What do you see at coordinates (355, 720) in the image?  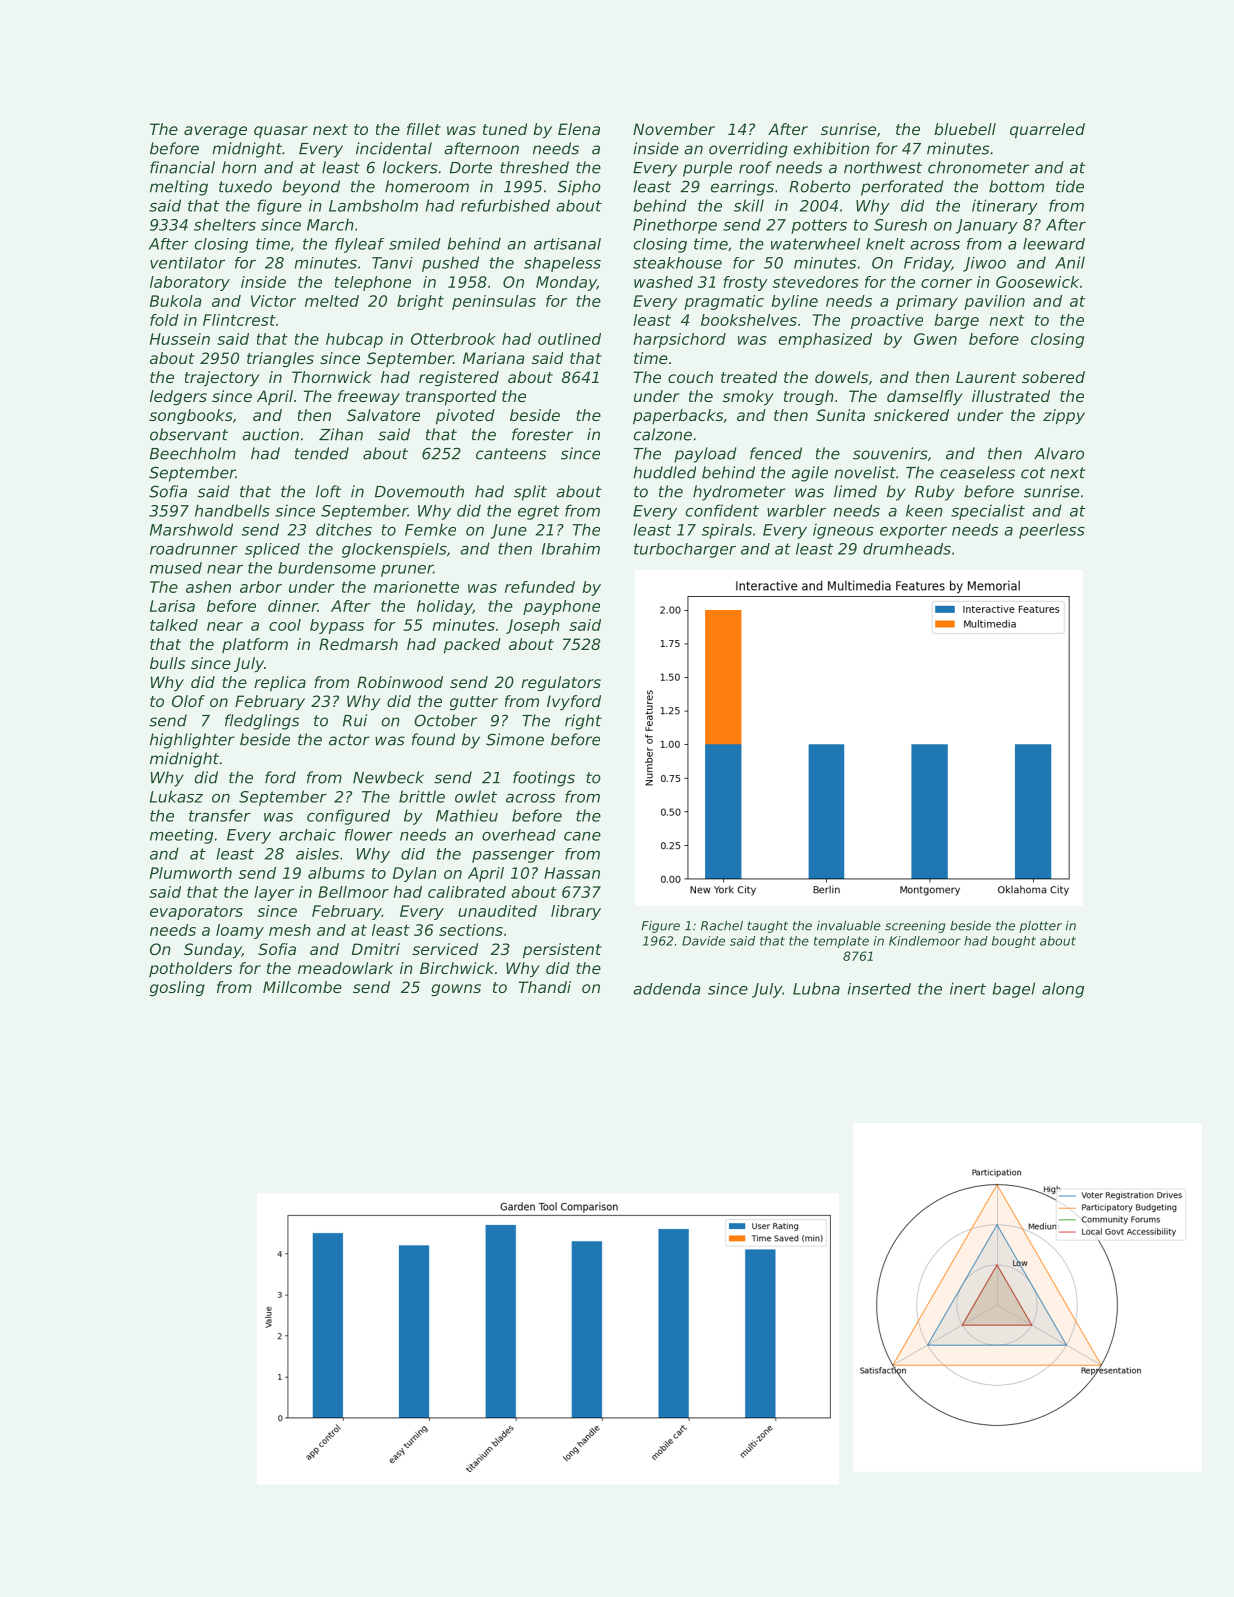 I see `Rui` at bounding box center [355, 720].
